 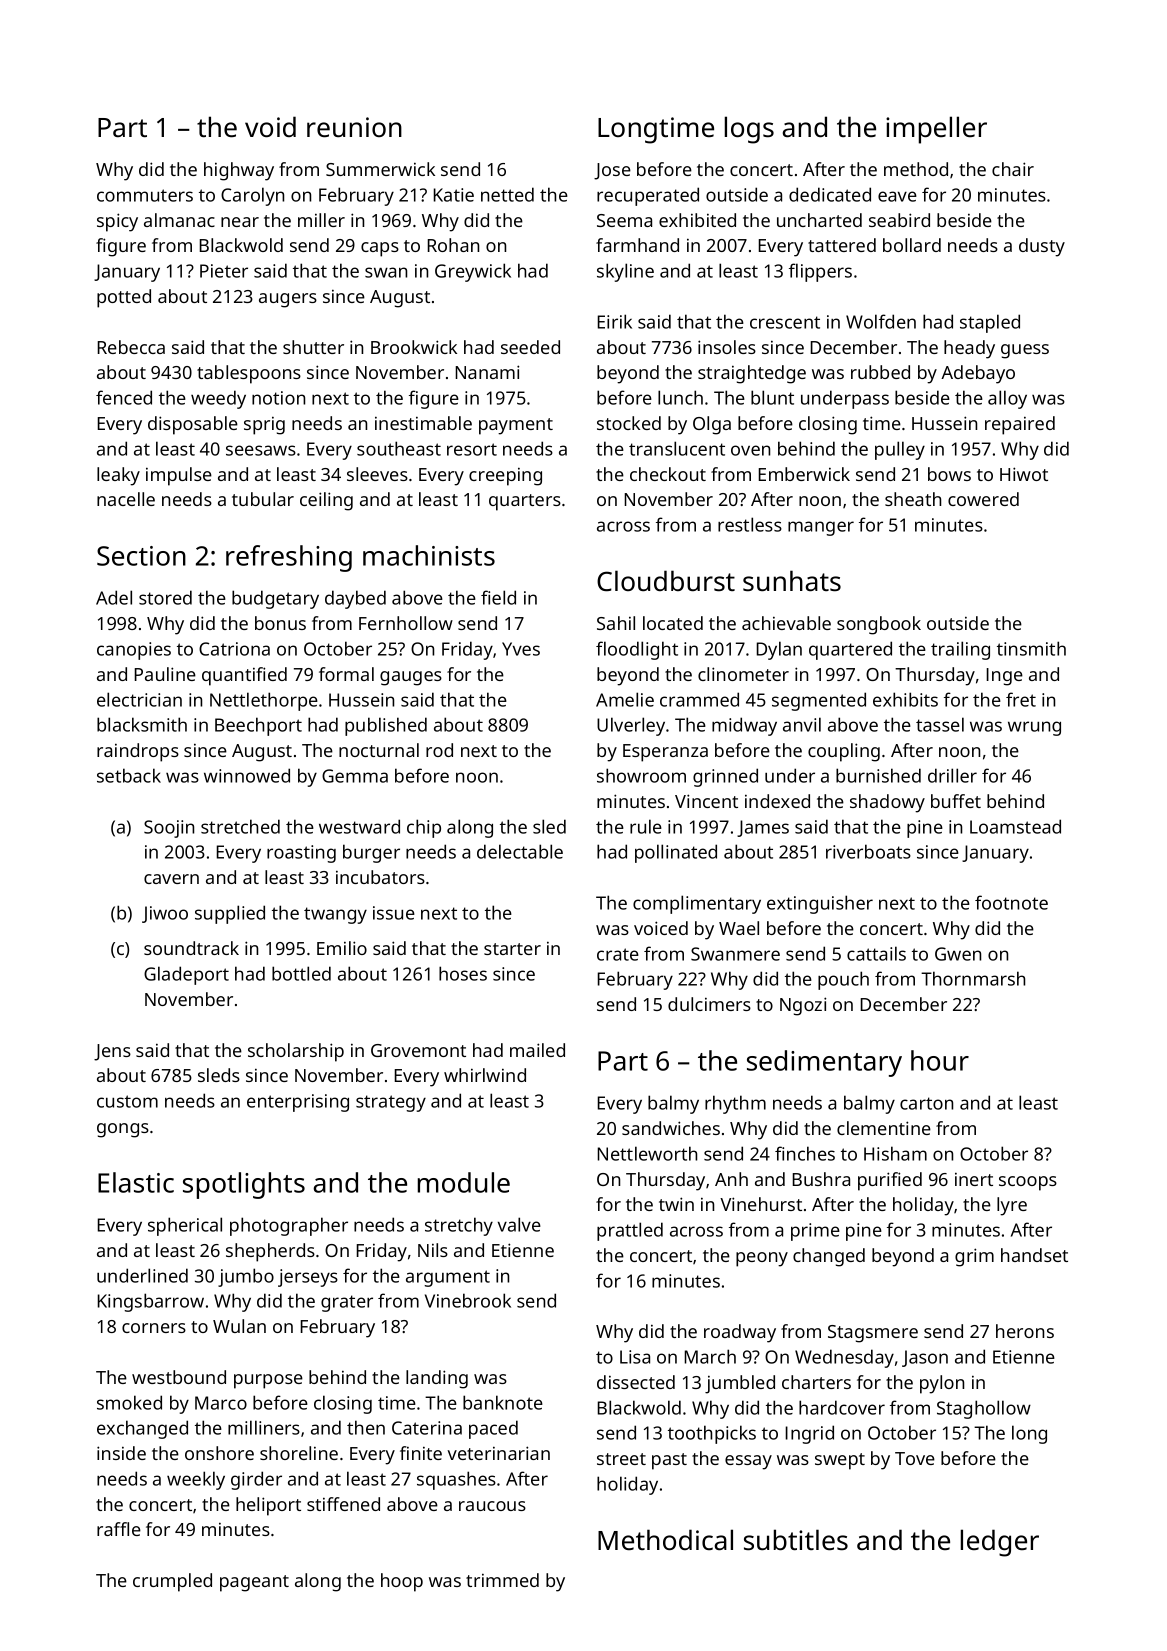 What do you see at coordinates (424, 828) in the image?
I see `chip` at bounding box center [424, 828].
